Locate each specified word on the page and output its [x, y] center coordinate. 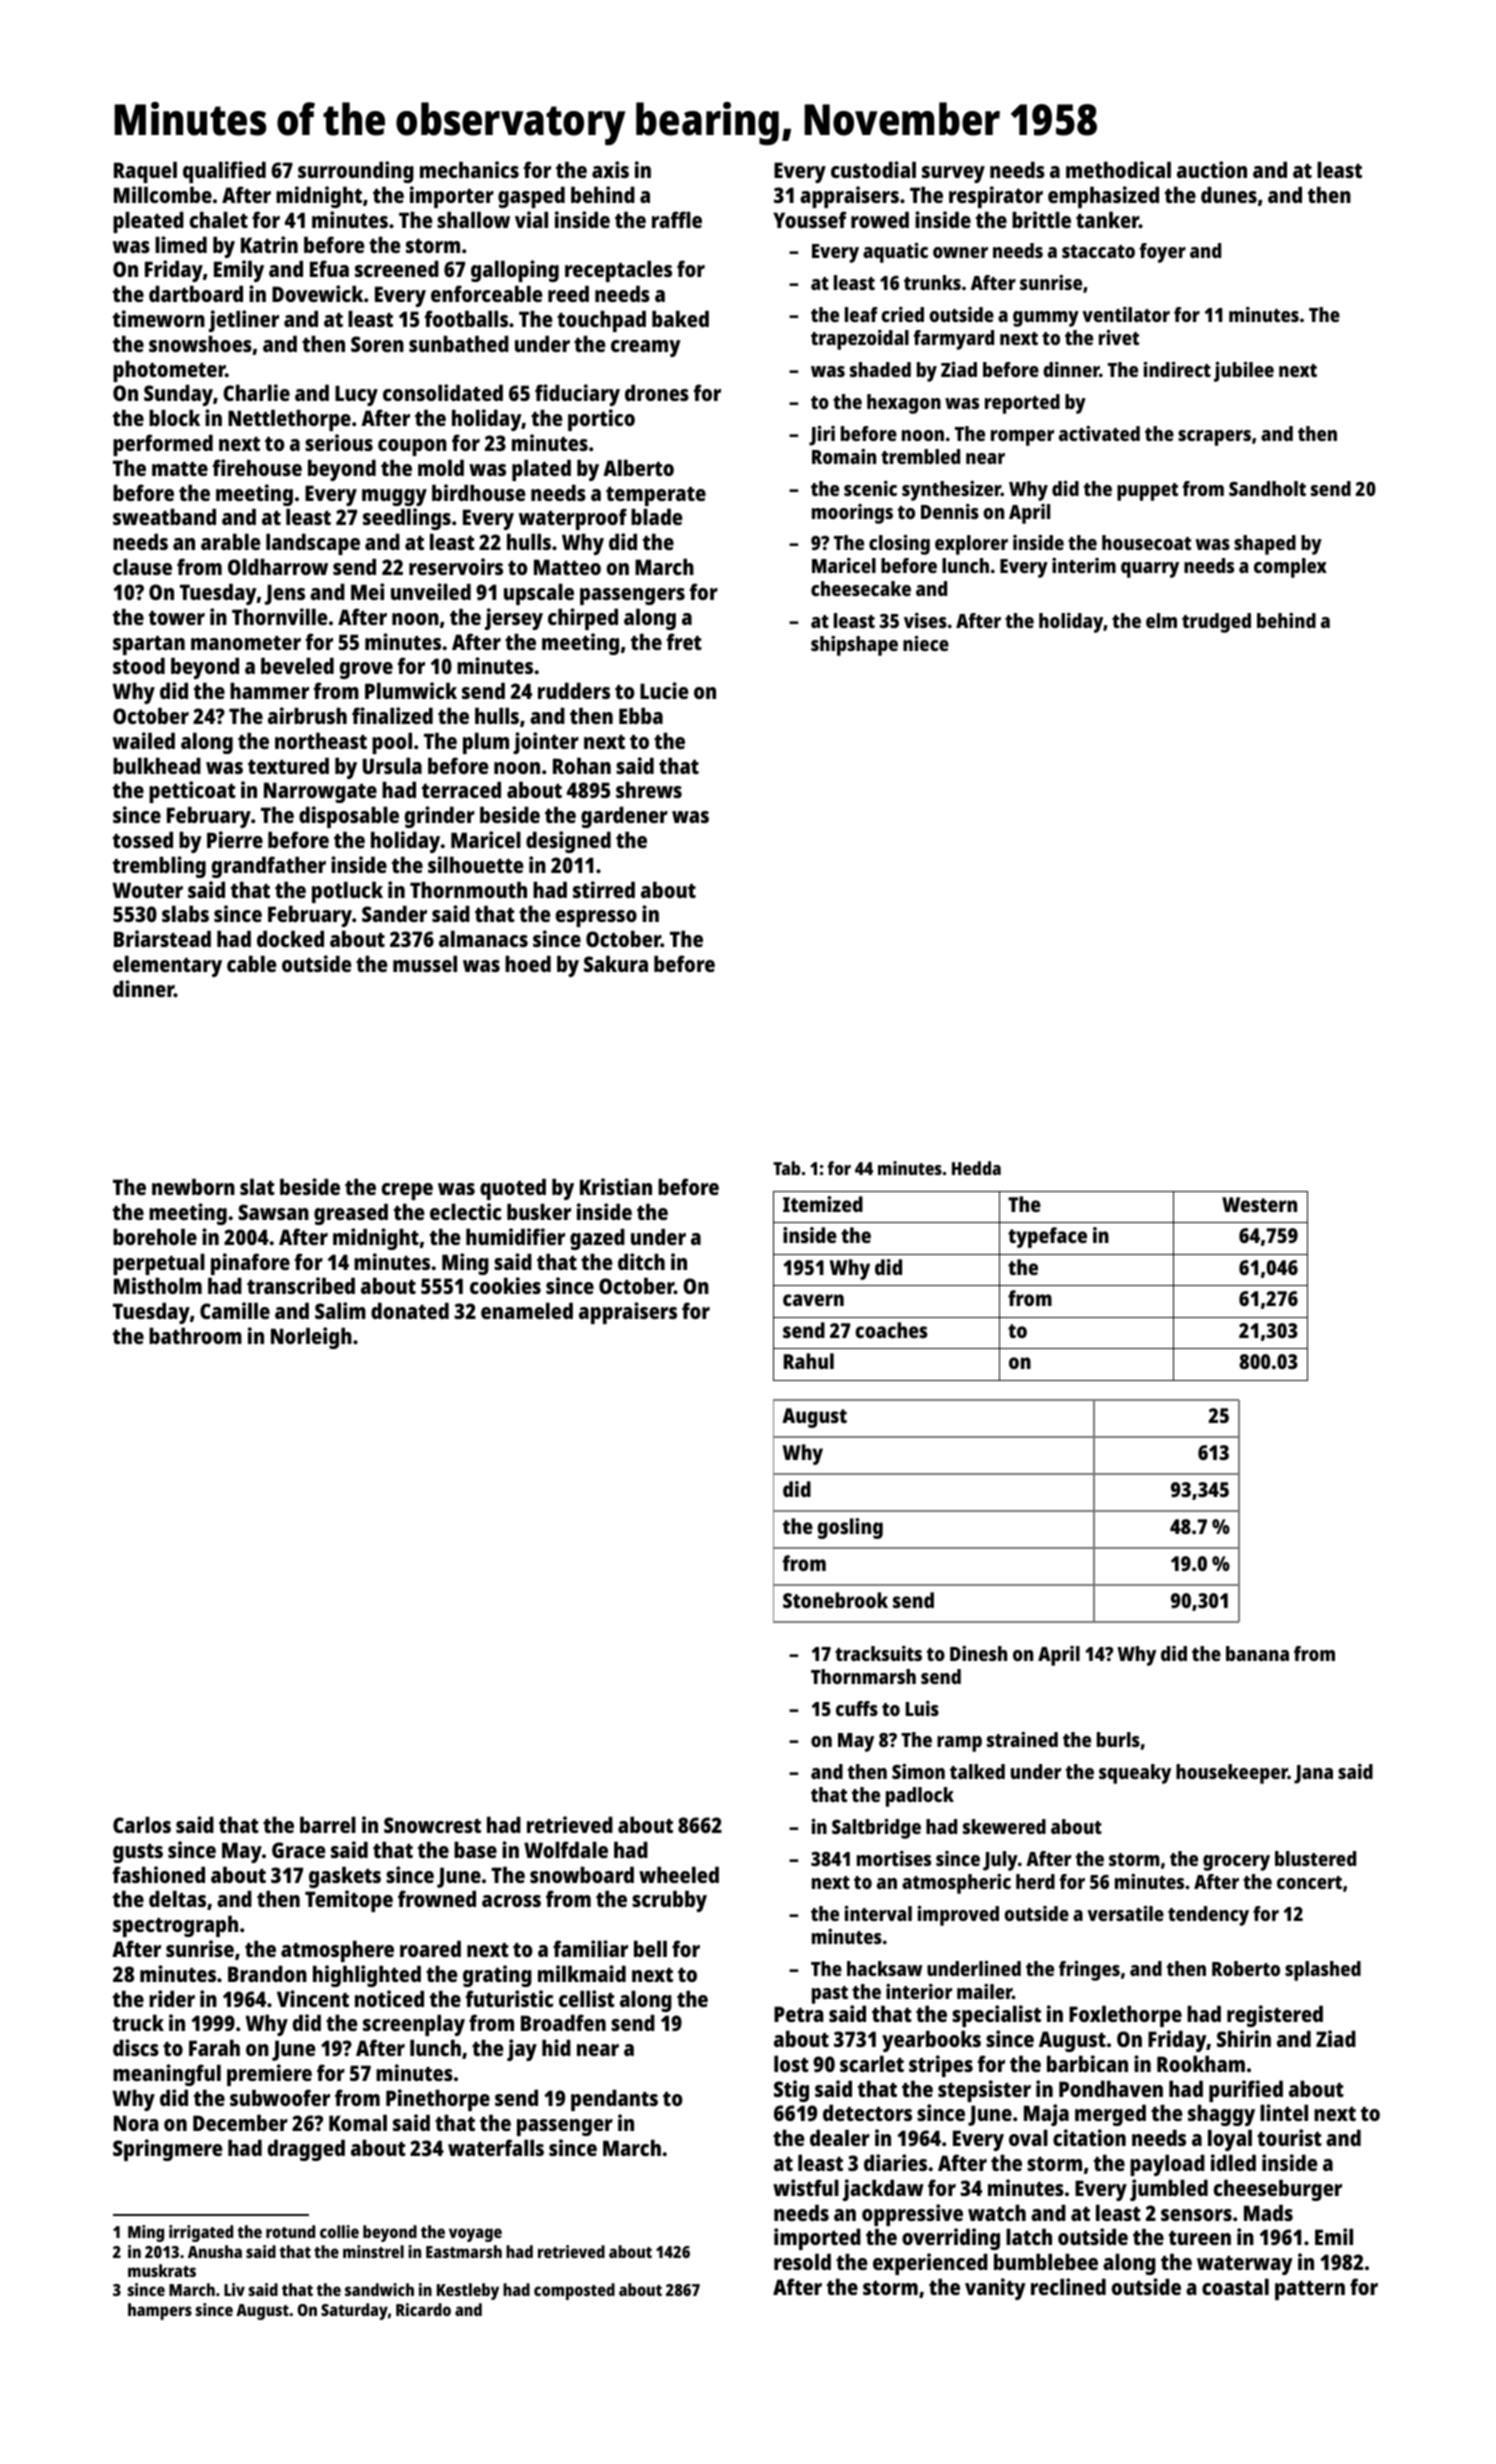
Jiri [822, 436]
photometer [169, 371]
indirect [1177, 369]
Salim [340, 1310]
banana [1257, 1653]
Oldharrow [278, 566]
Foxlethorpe [1125, 2016]
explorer [971, 545]
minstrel [373, 2251]
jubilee [1244, 372]
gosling [850, 1528]
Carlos [142, 1824]
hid [556, 2047]
